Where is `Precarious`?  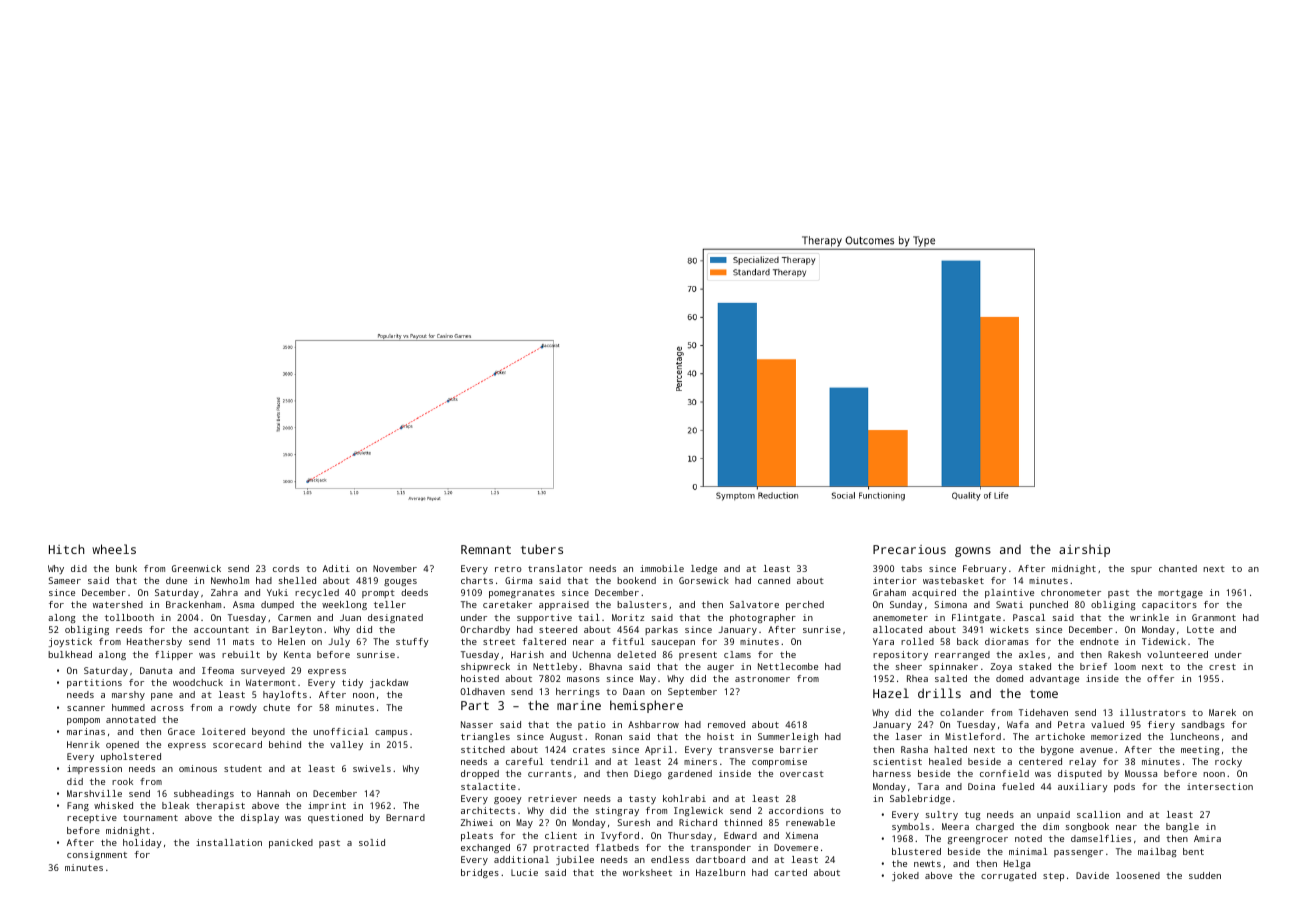 Precarious is located at coordinates (909, 549).
